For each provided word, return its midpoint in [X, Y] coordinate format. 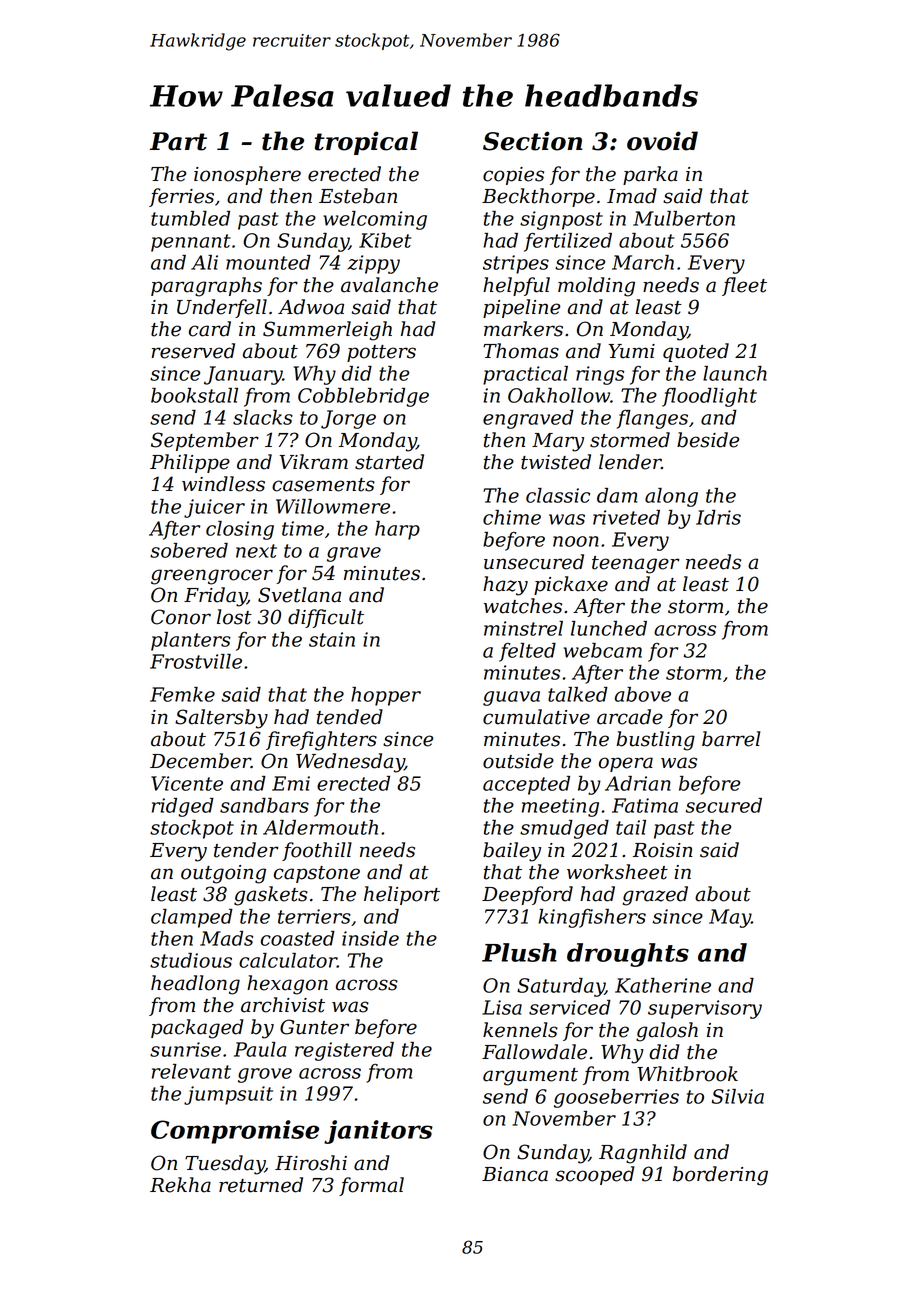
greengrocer [212, 577]
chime [512, 517]
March [643, 262]
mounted [268, 262]
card [210, 329]
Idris [718, 517]
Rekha [180, 1185]
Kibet [385, 240]
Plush [519, 952]
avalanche [389, 285]
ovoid [662, 141]
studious [191, 960]
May [730, 918]
